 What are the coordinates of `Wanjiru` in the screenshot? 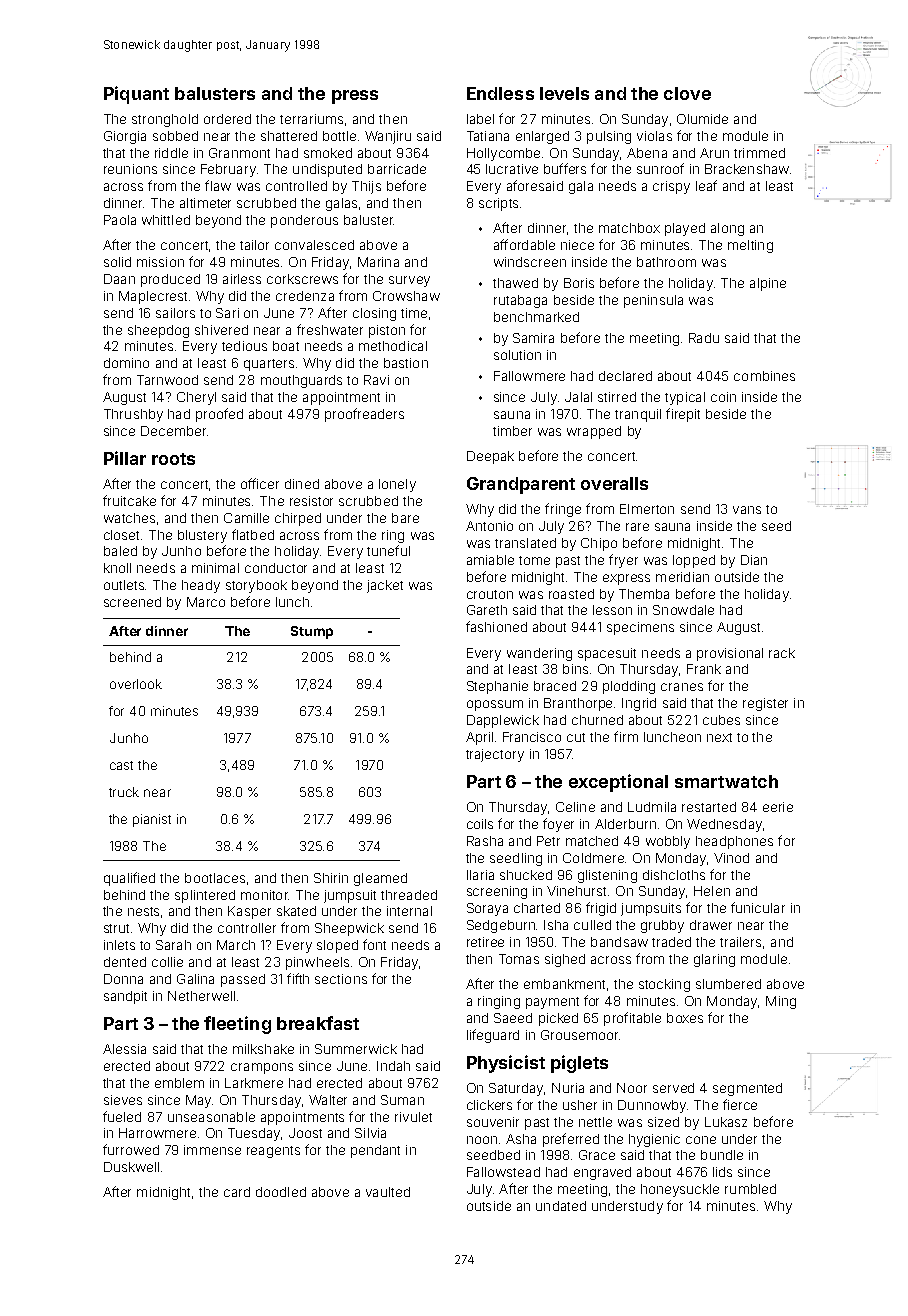 It's located at (388, 137).
